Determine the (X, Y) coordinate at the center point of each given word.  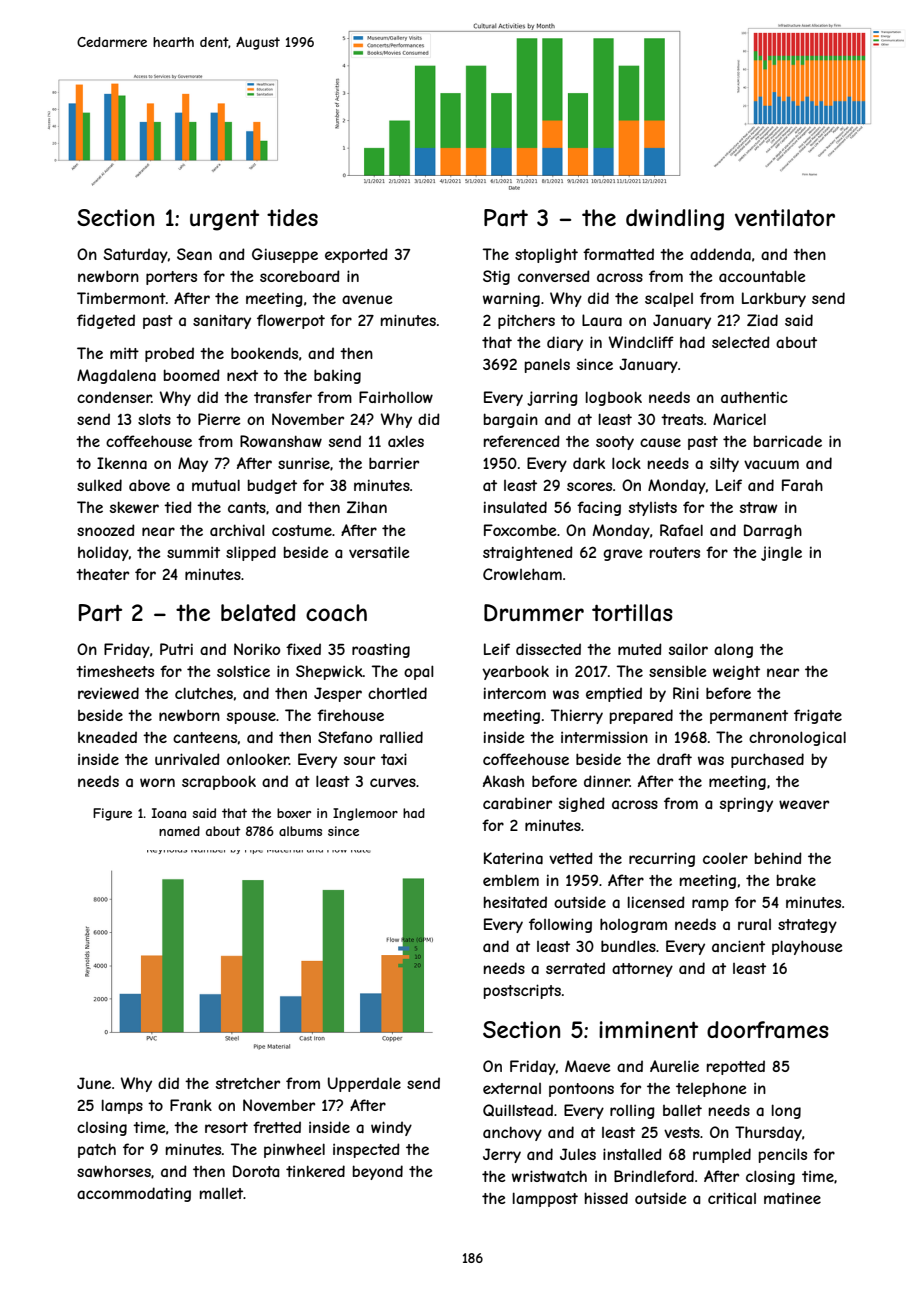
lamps (122, 1106)
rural (754, 924)
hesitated (515, 902)
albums (300, 831)
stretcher (248, 1083)
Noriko (257, 649)
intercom (515, 693)
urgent (224, 220)
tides (292, 217)
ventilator (785, 218)
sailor (688, 649)
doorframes (768, 1030)
